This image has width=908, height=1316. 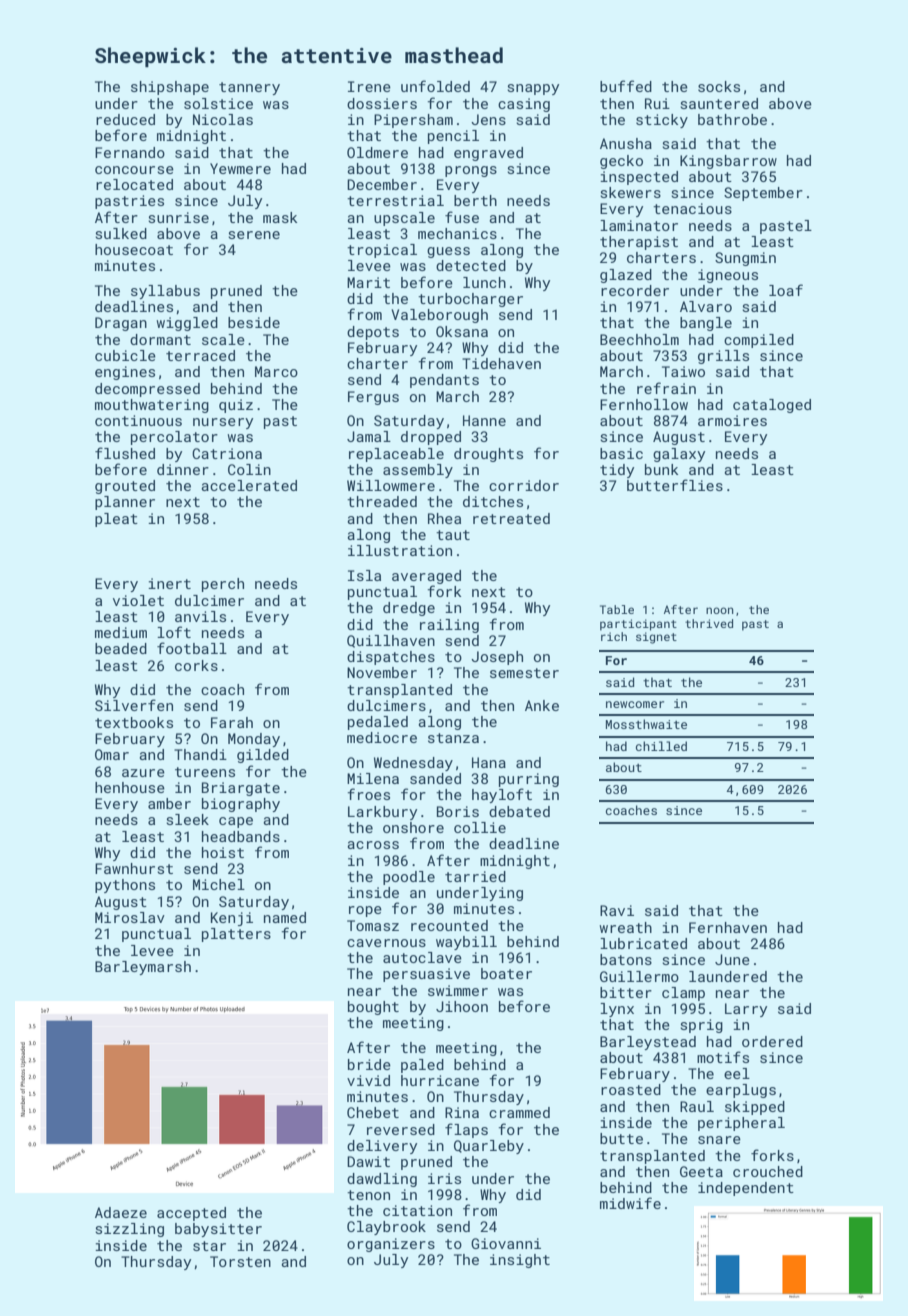 I want to click on Torsten, so click(x=240, y=1261).
